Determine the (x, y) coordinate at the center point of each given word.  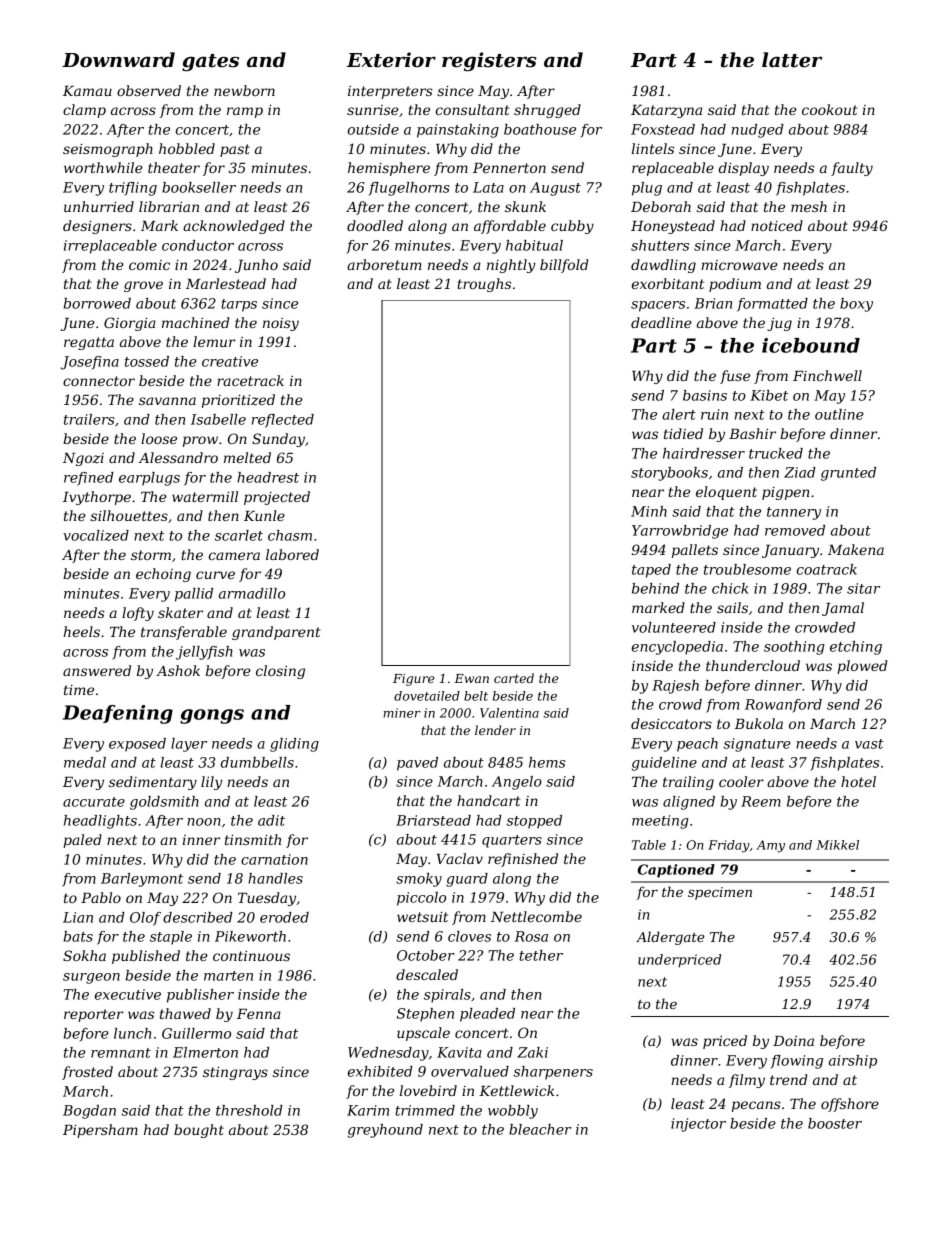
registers (489, 62)
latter (792, 60)
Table (649, 845)
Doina (793, 1041)
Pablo (101, 897)
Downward (118, 60)
